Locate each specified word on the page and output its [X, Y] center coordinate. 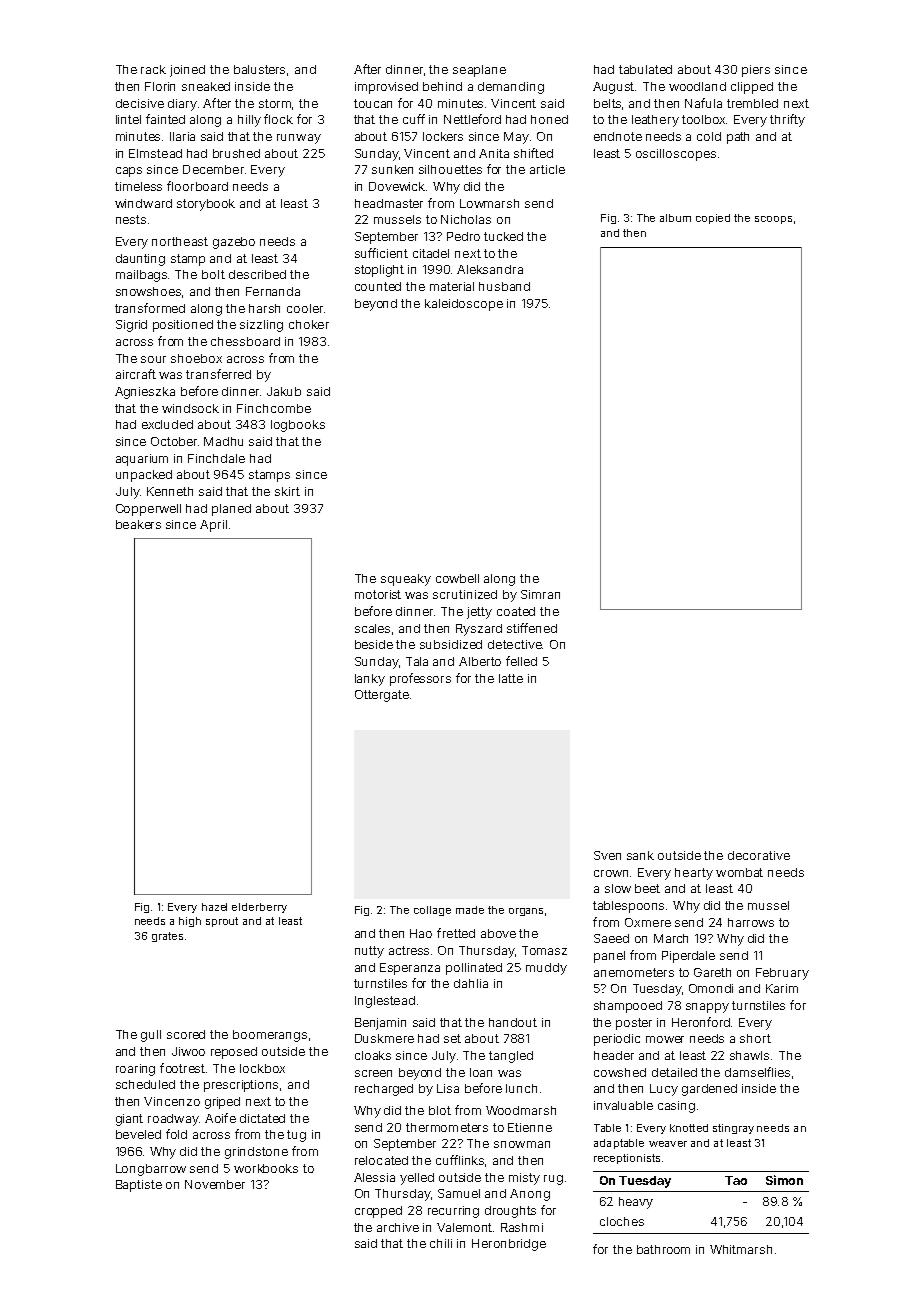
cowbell [457, 578]
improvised [386, 88]
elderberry [259, 908]
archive [398, 1227]
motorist [378, 594]
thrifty [787, 120]
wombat [739, 872]
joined [187, 71]
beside [374, 644]
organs [526, 912]
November [215, 1184]
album [675, 218]
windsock [190, 408]
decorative [759, 855]
